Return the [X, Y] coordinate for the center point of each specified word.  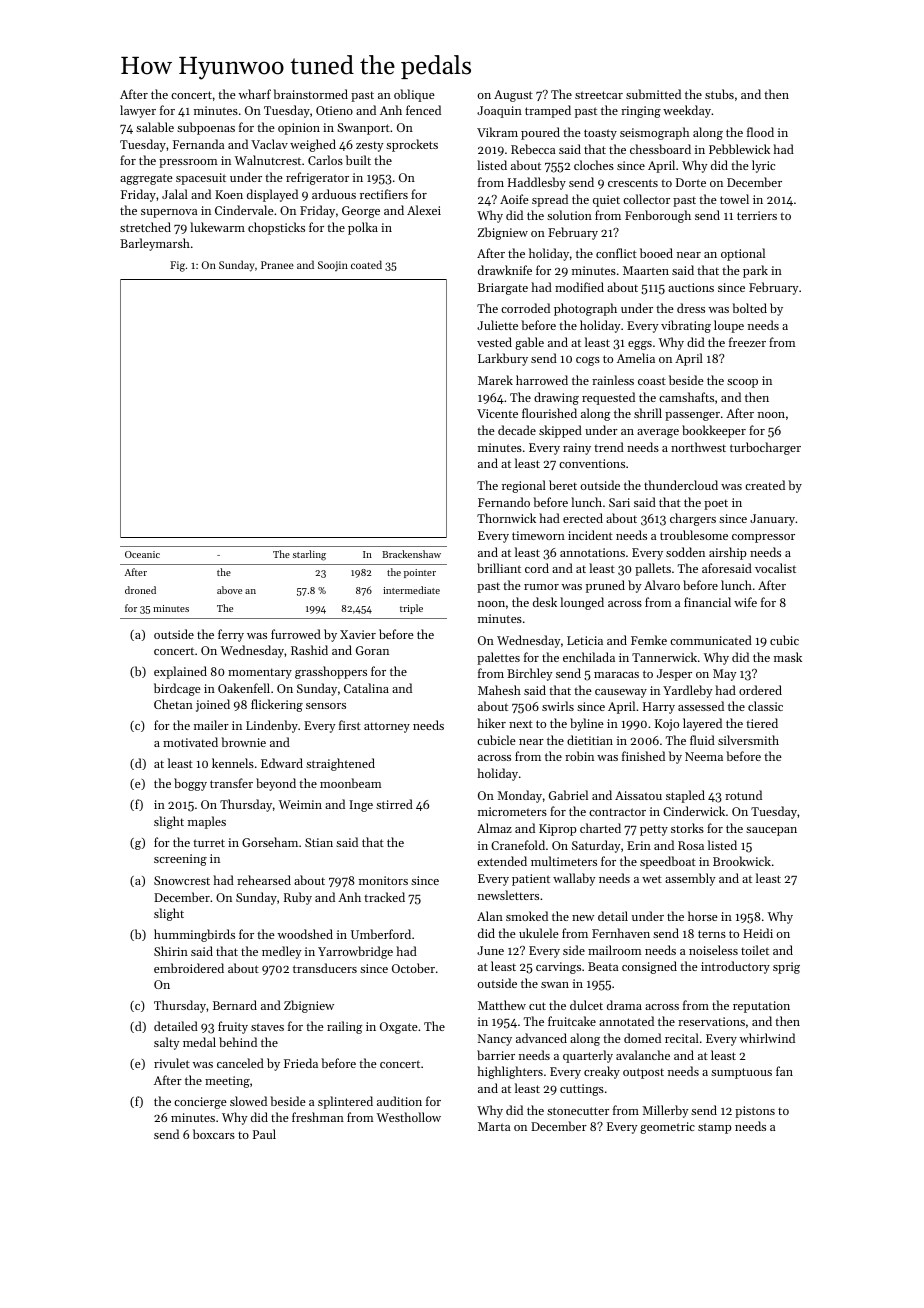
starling [309, 555]
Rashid [309, 650]
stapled [685, 796]
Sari [619, 502]
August [513, 96]
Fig [177, 266]
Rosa [691, 845]
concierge [200, 1103]
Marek [495, 380]
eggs [640, 345]
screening [180, 860]
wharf [255, 94]
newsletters [508, 895]
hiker [491, 723]
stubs [719, 94]
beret [563, 485]
